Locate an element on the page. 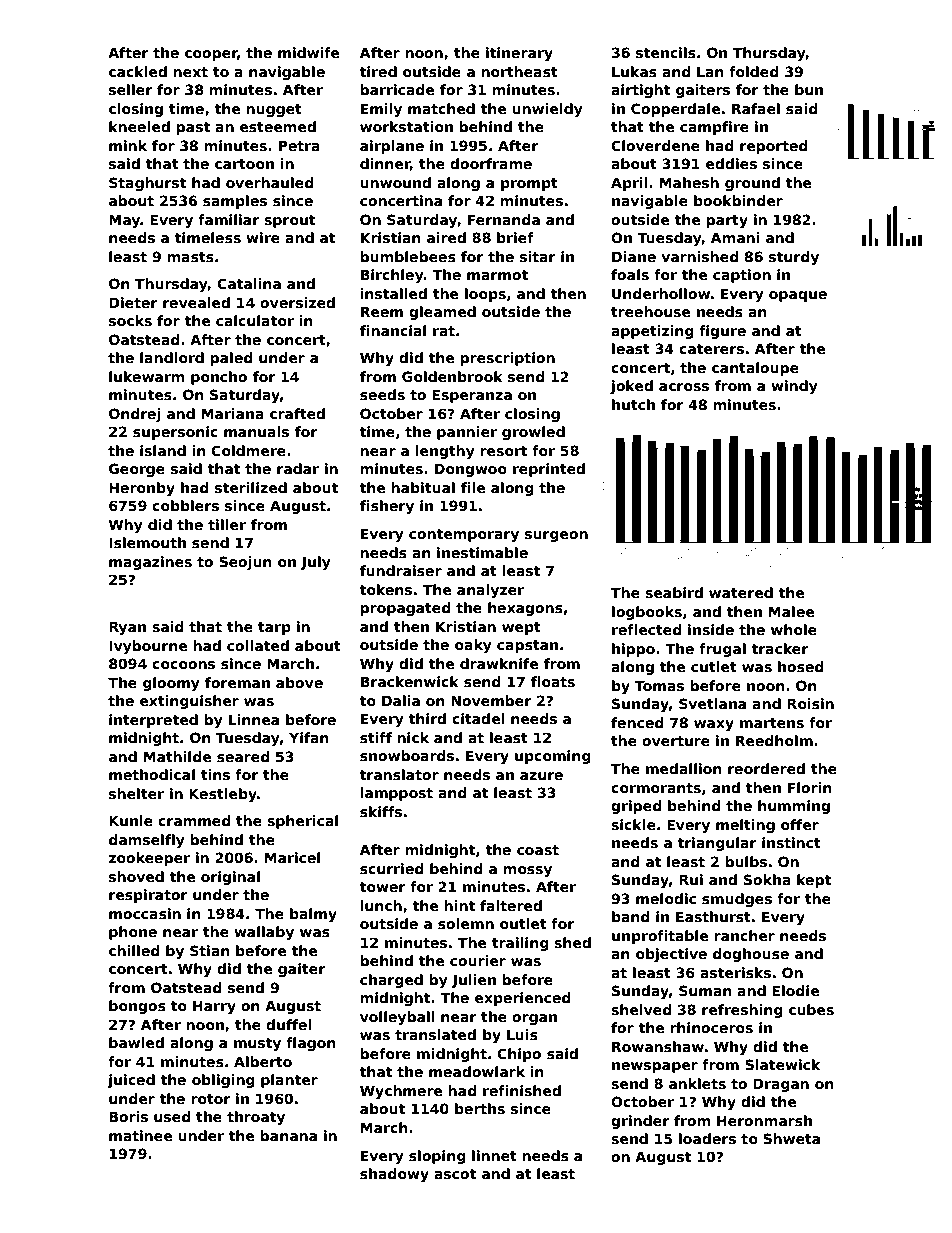 The height and width of the image is (1233, 952). Rowanshaw is located at coordinates (658, 1046).
